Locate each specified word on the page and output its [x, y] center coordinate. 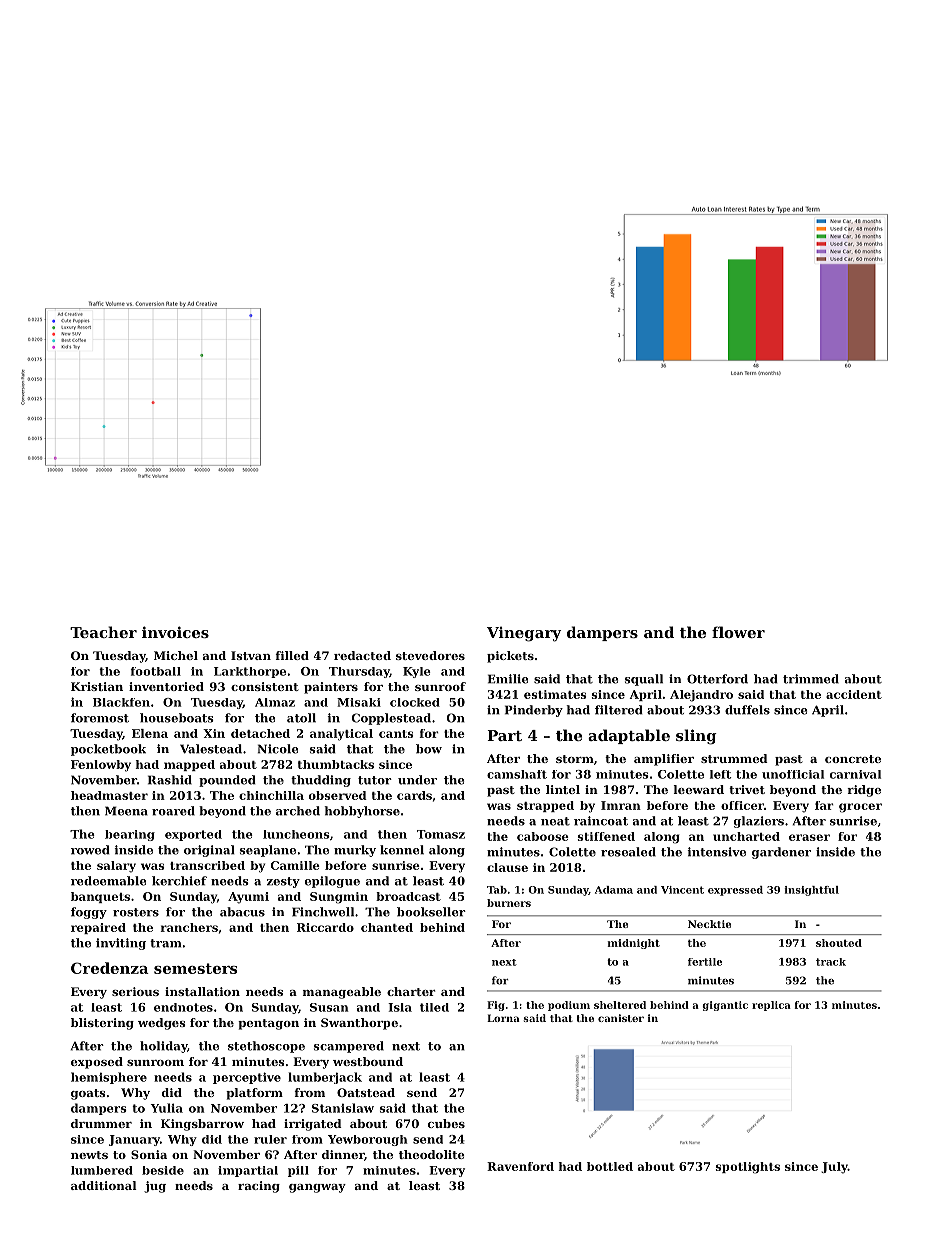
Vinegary [524, 634]
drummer [101, 1123]
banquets [100, 897]
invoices [175, 632]
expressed [735, 891]
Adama [614, 890]
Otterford [717, 679]
